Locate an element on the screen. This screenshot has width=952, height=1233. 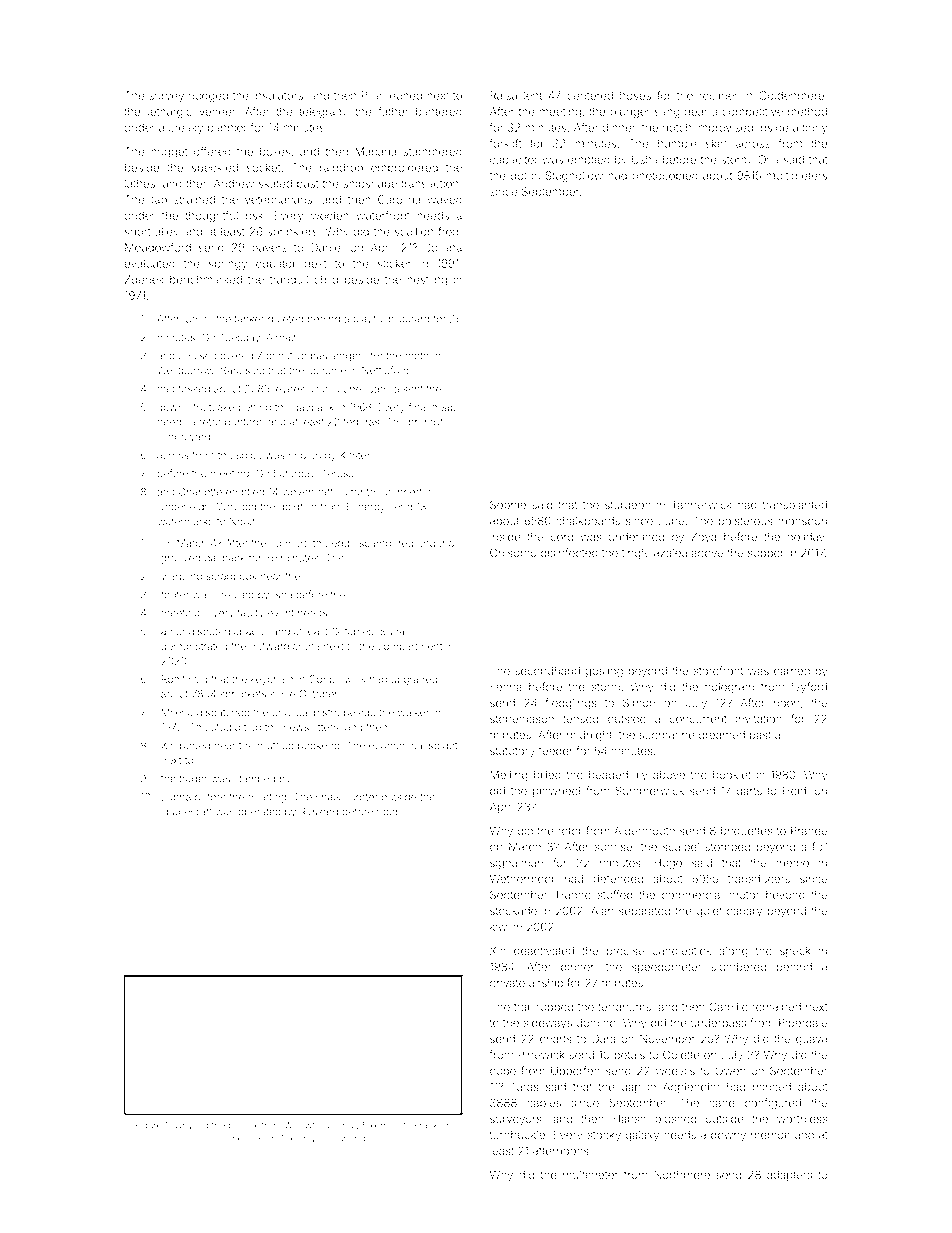
operated is located at coordinates (259, 813).
